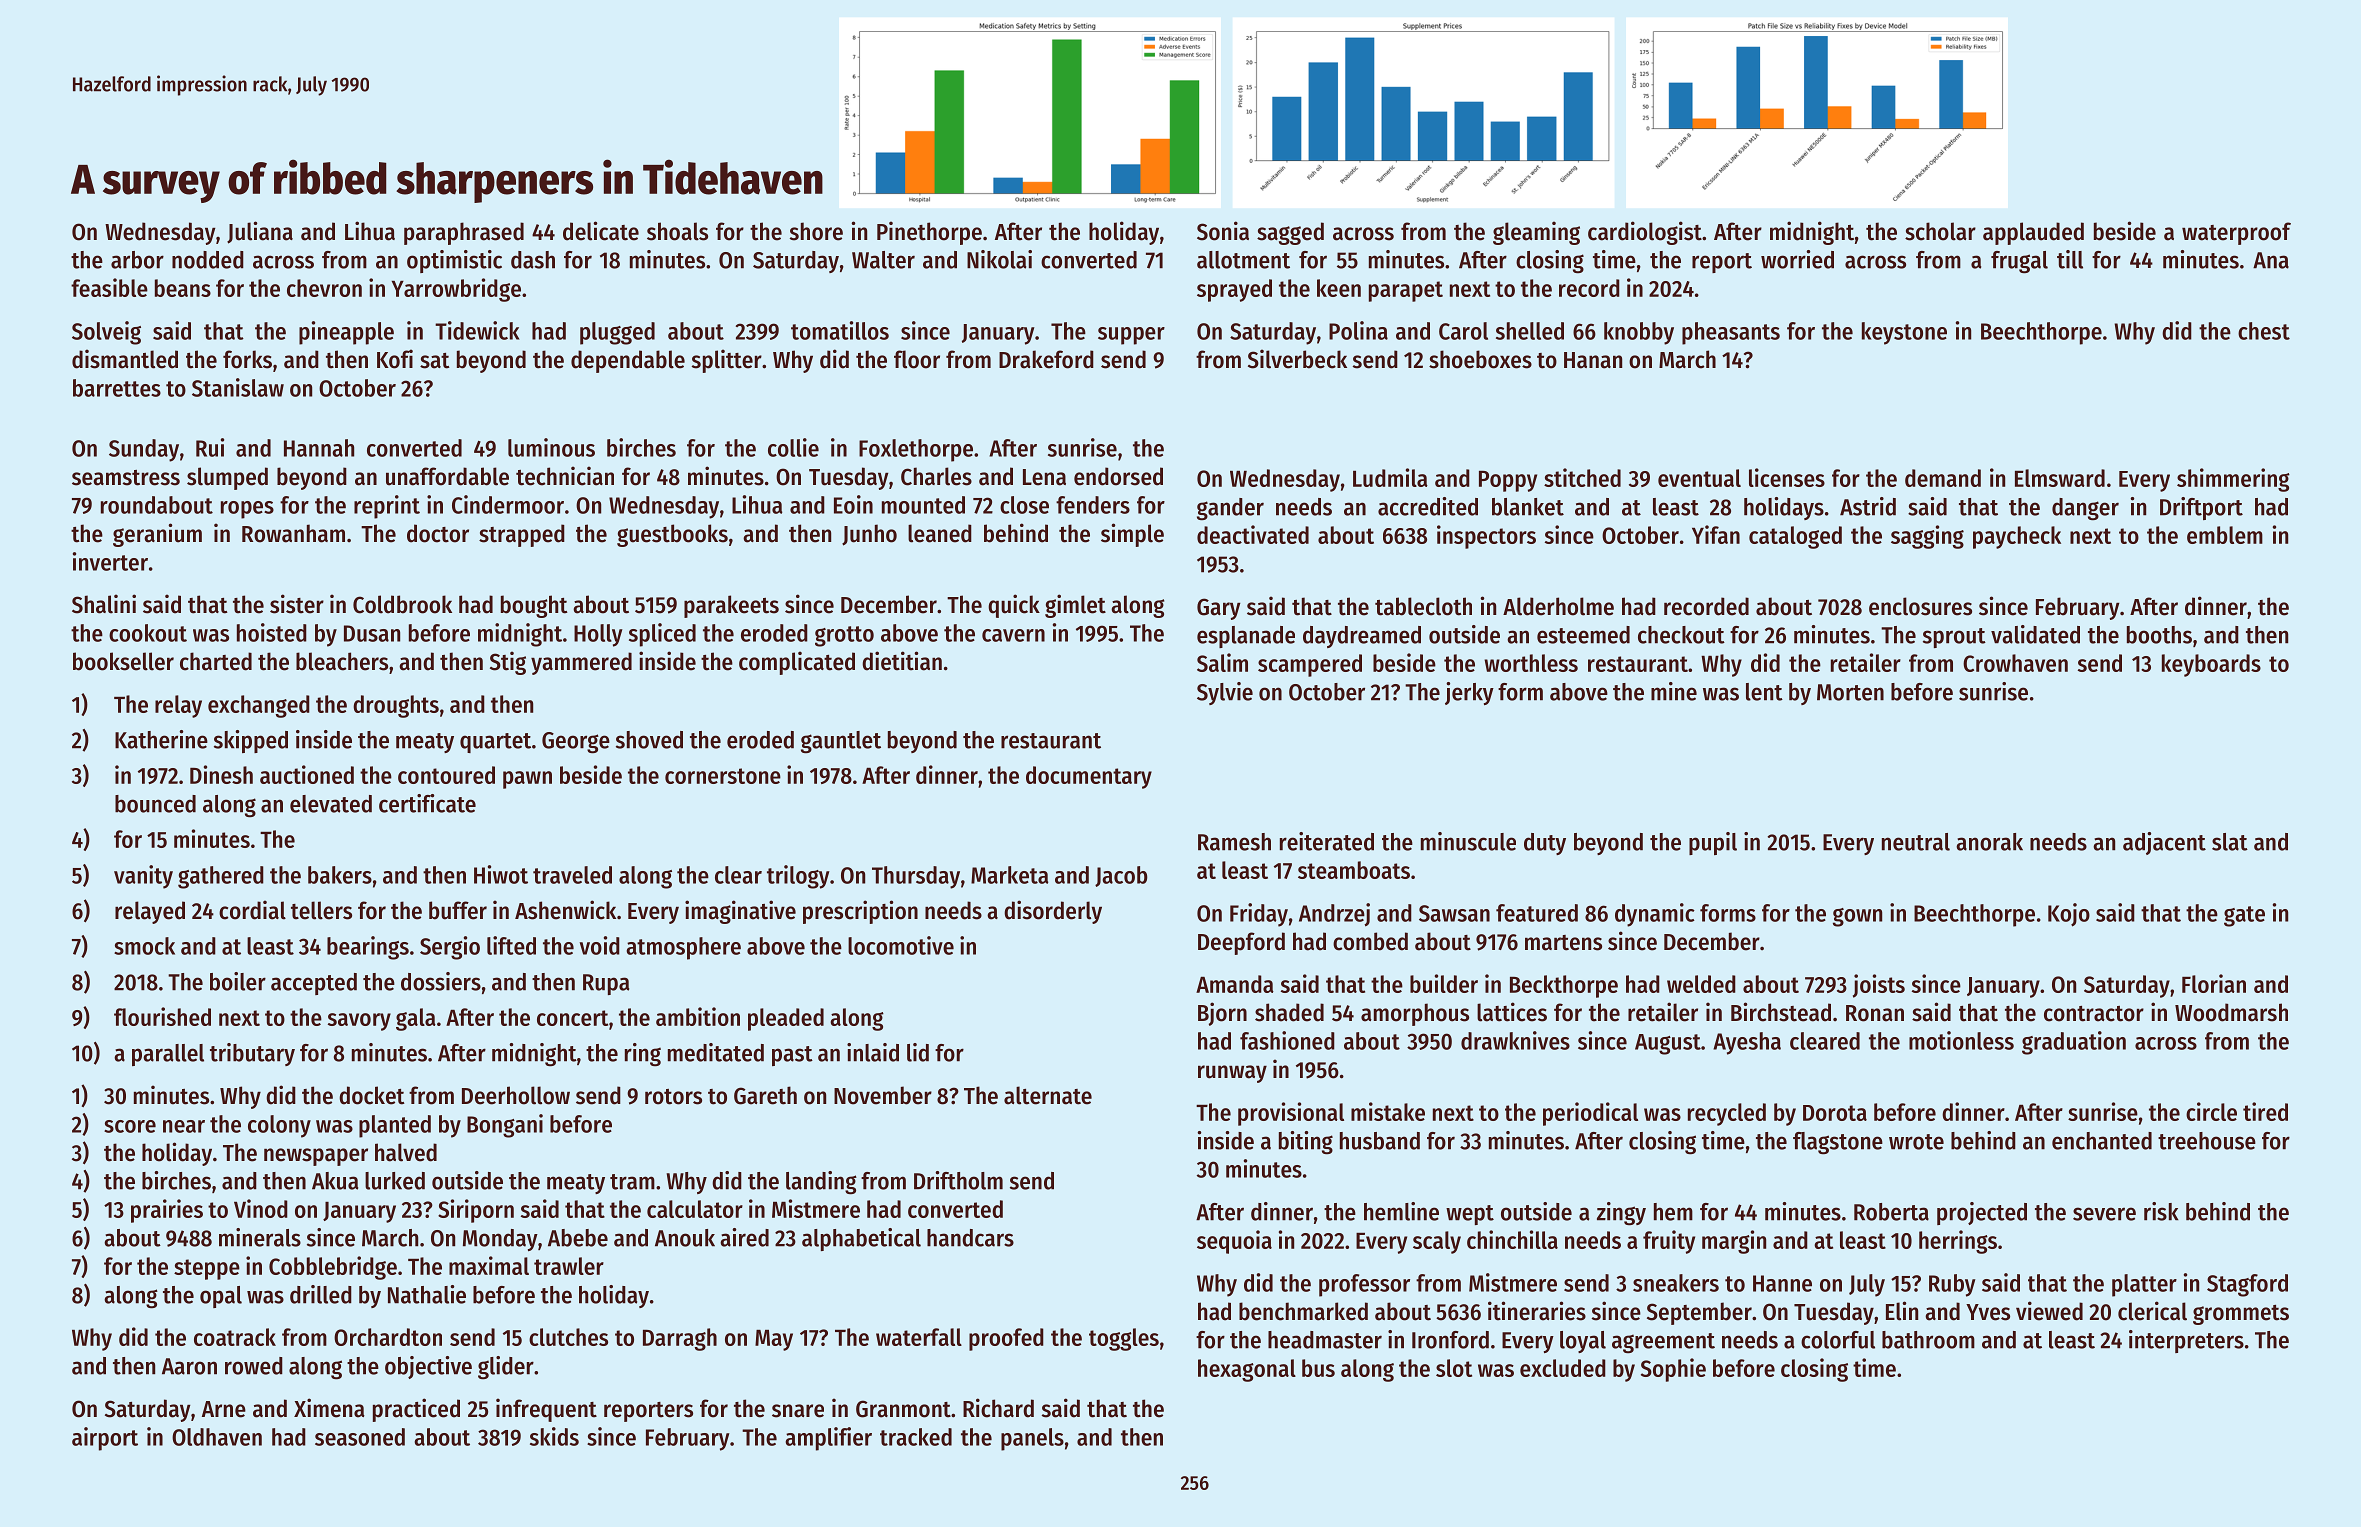 The width and height of the page is (2361, 1527). What do you see at coordinates (797, 663) in the page?
I see `complicated` at bounding box center [797, 663].
